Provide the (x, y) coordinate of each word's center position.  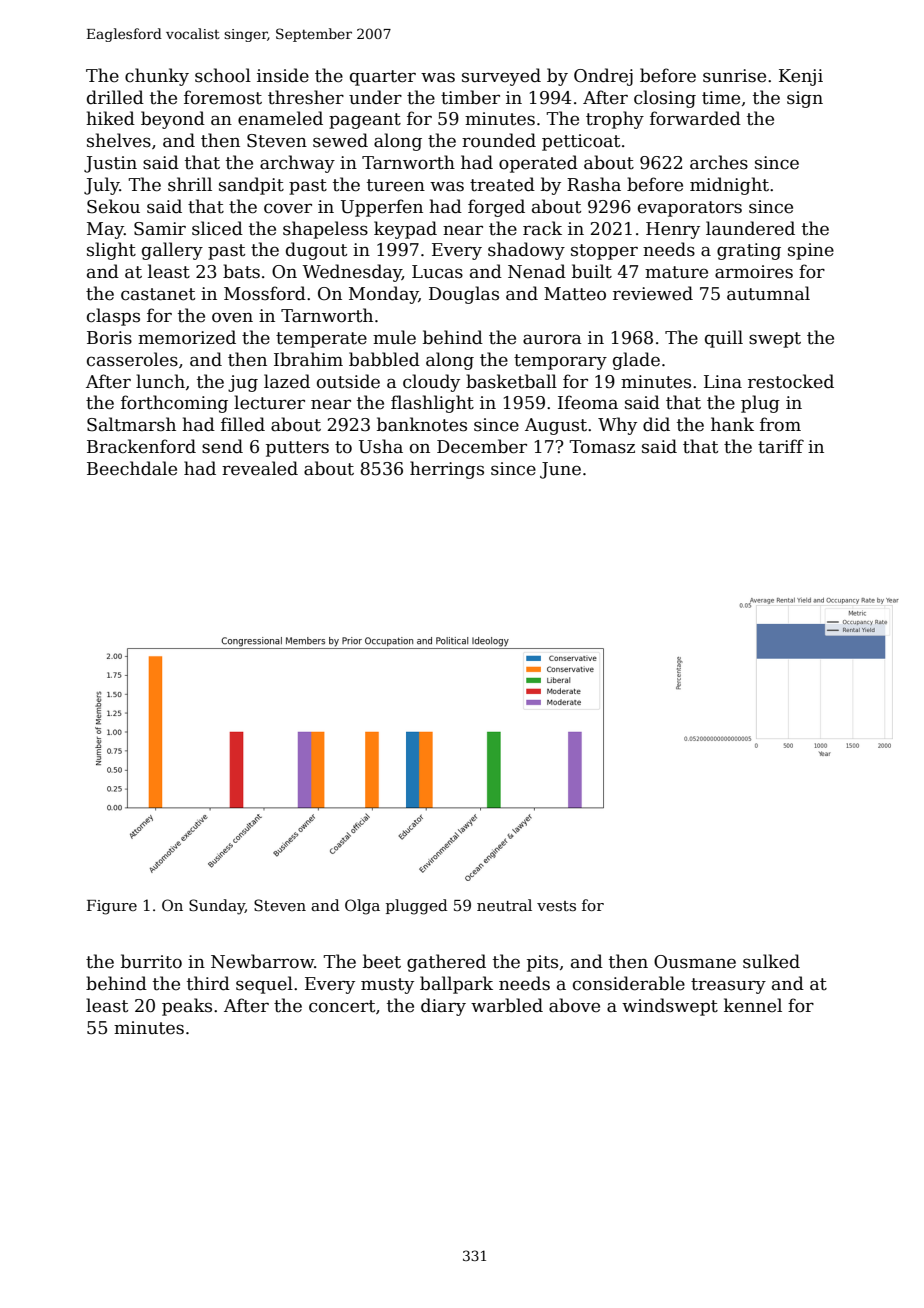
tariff (781, 446)
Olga (362, 907)
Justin (110, 164)
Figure (112, 907)
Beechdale (132, 468)
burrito (151, 961)
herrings (447, 470)
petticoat (581, 142)
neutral (504, 905)
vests (556, 906)
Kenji (801, 77)
